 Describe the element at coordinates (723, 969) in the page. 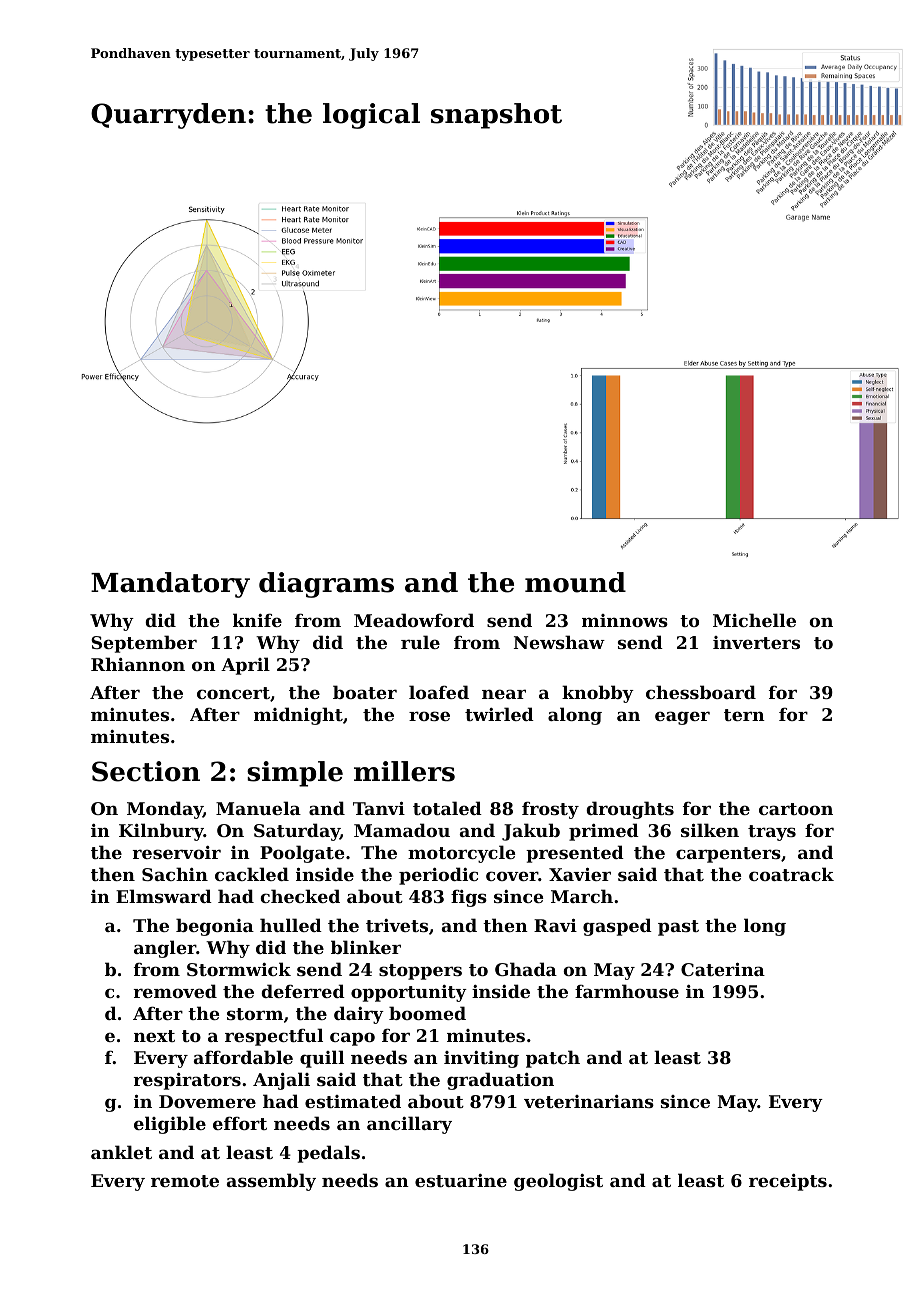

I see `Caterina` at that location.
